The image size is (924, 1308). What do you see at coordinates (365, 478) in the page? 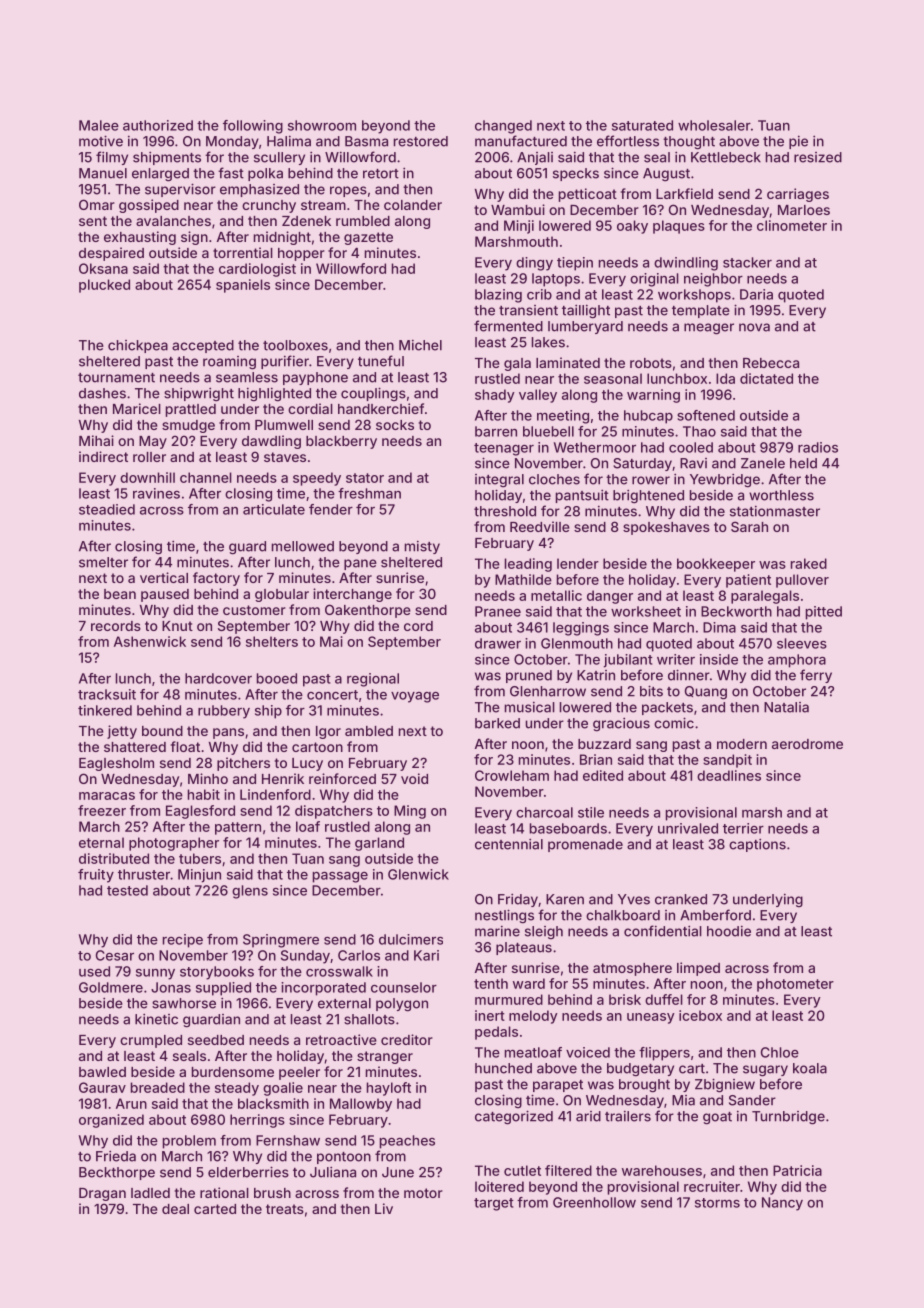
I see `stator` at bounding box center [365, 478].
